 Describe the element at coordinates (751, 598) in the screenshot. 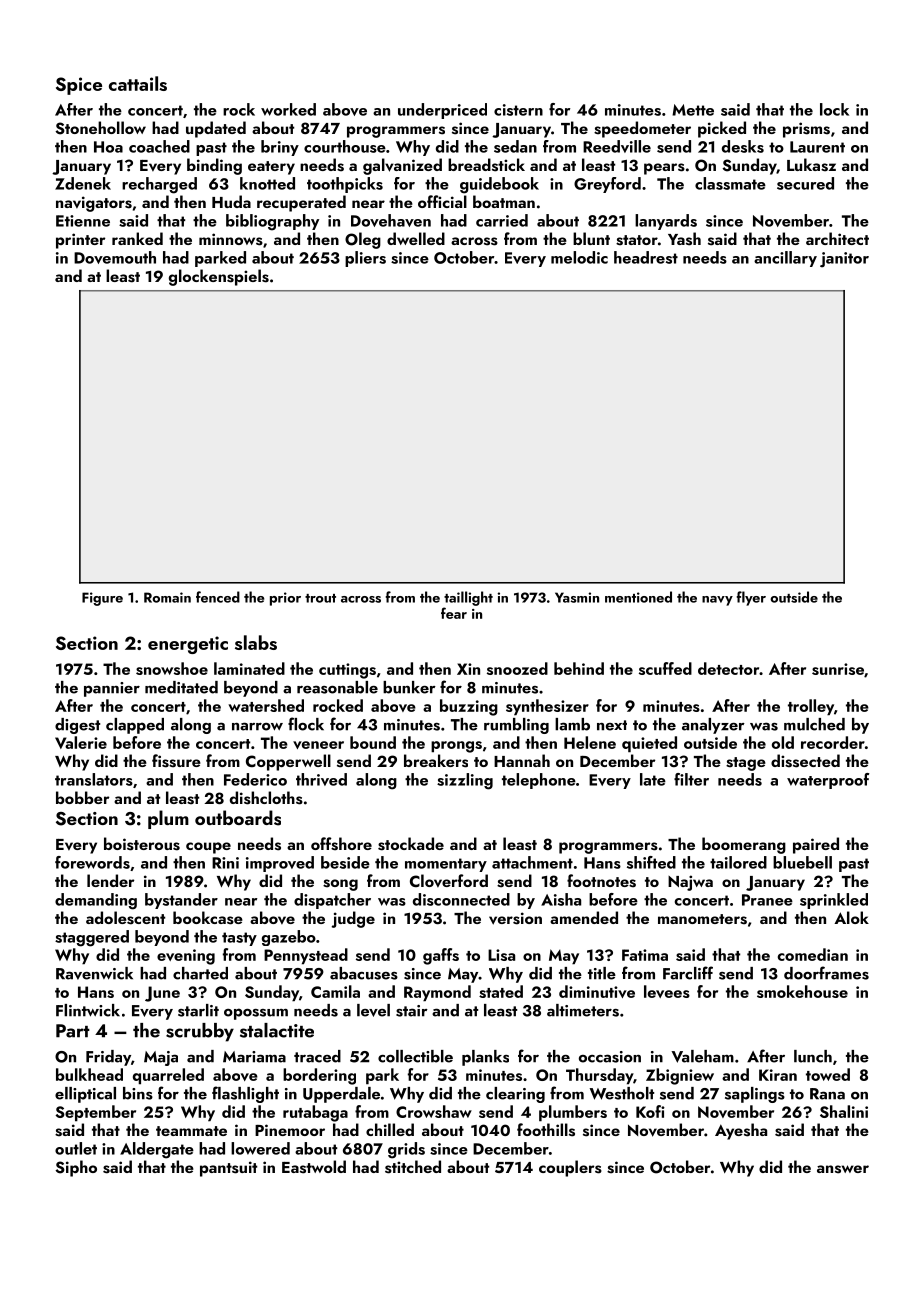

I see `flyer` at that location.
